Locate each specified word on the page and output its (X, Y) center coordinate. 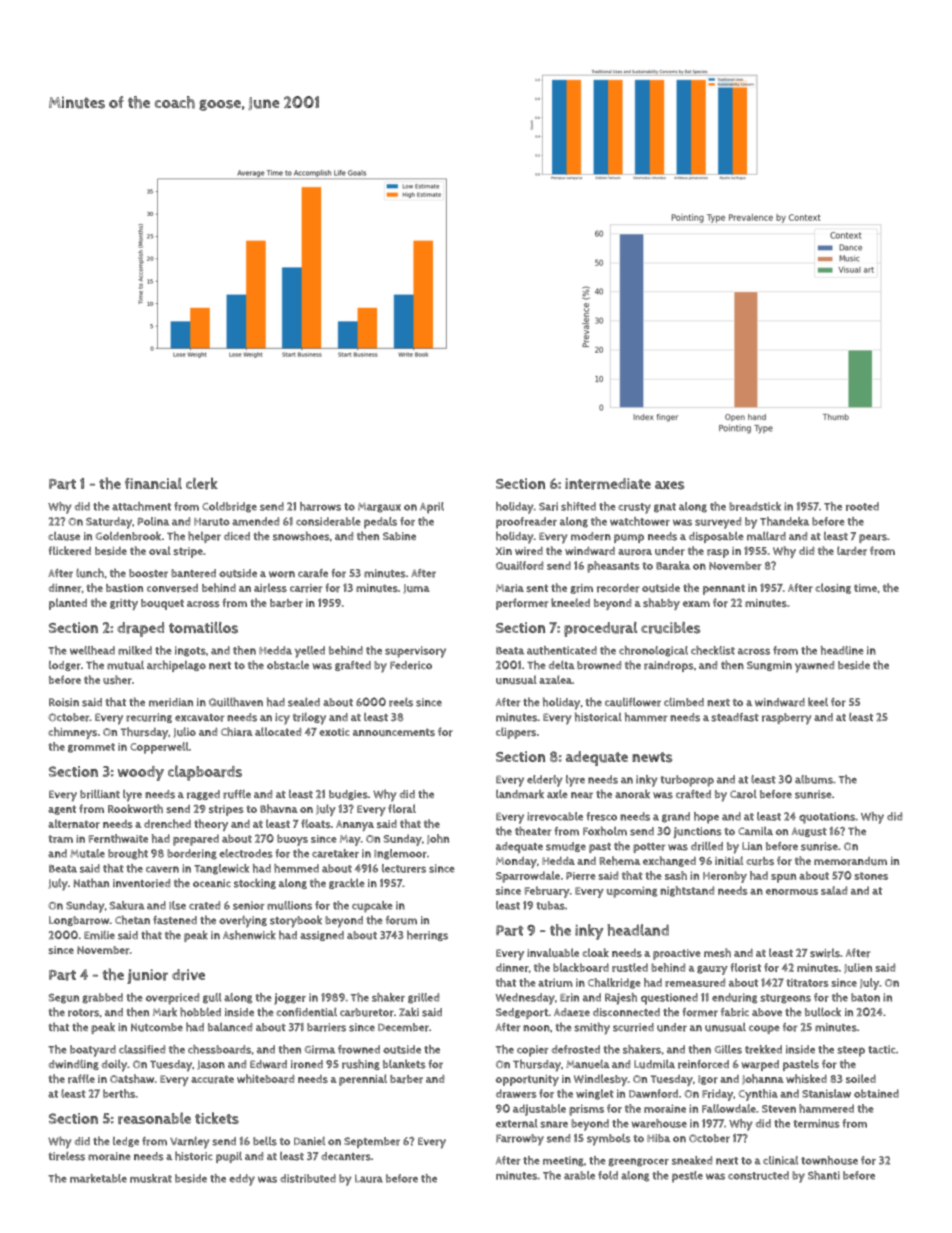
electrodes (246, 853)
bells (265, 1141)
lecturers (404, 868)
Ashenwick (249, 935)
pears (873, 538)
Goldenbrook (128, 536)
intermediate (608, 484)
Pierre (581, 876)
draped (140, 629)
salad (834, 890)
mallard (766, 536)
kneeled (570, 602)
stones (871, 876)
